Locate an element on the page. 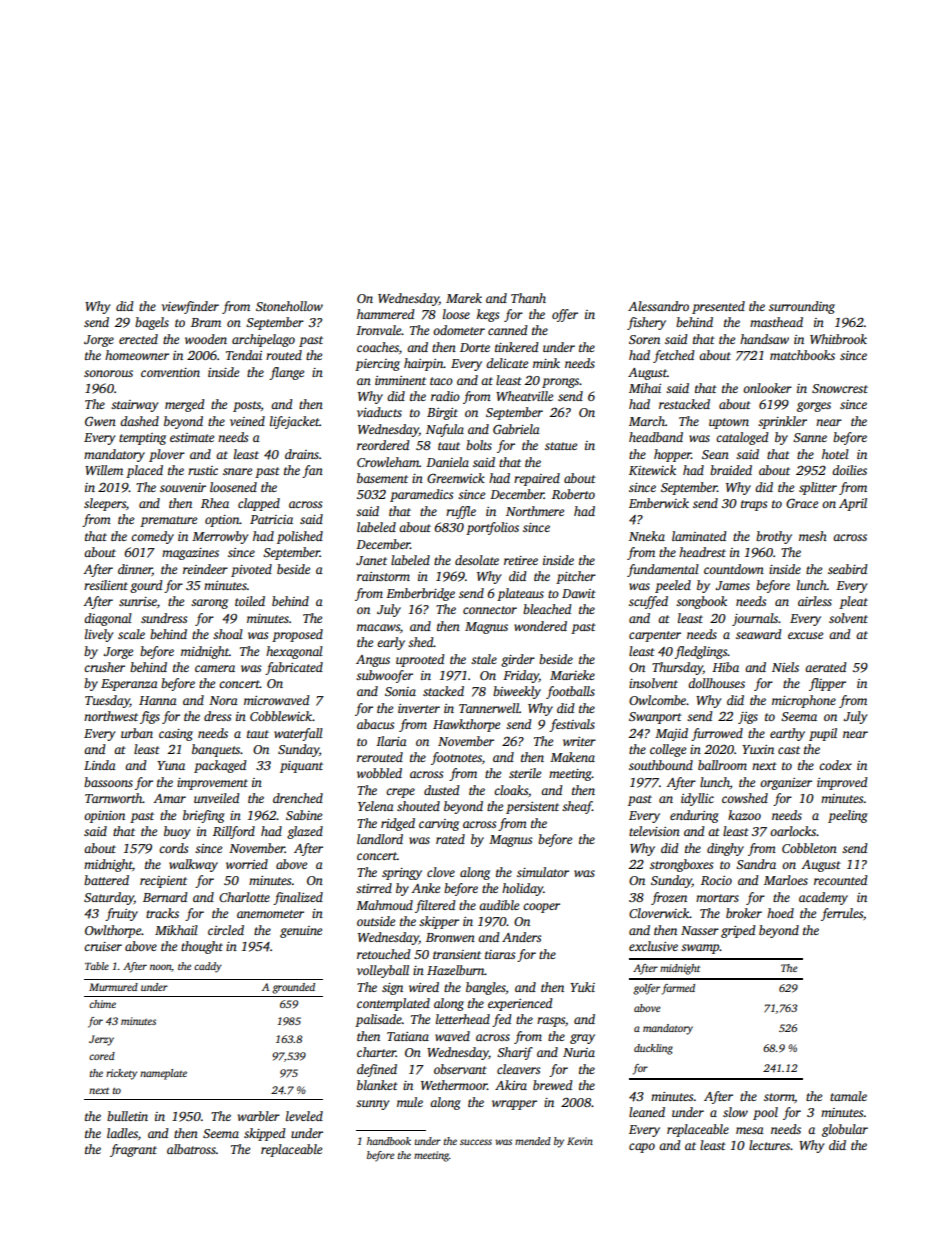 The image size is (952, 1233). recounted is located at coordinates (841, 880).
